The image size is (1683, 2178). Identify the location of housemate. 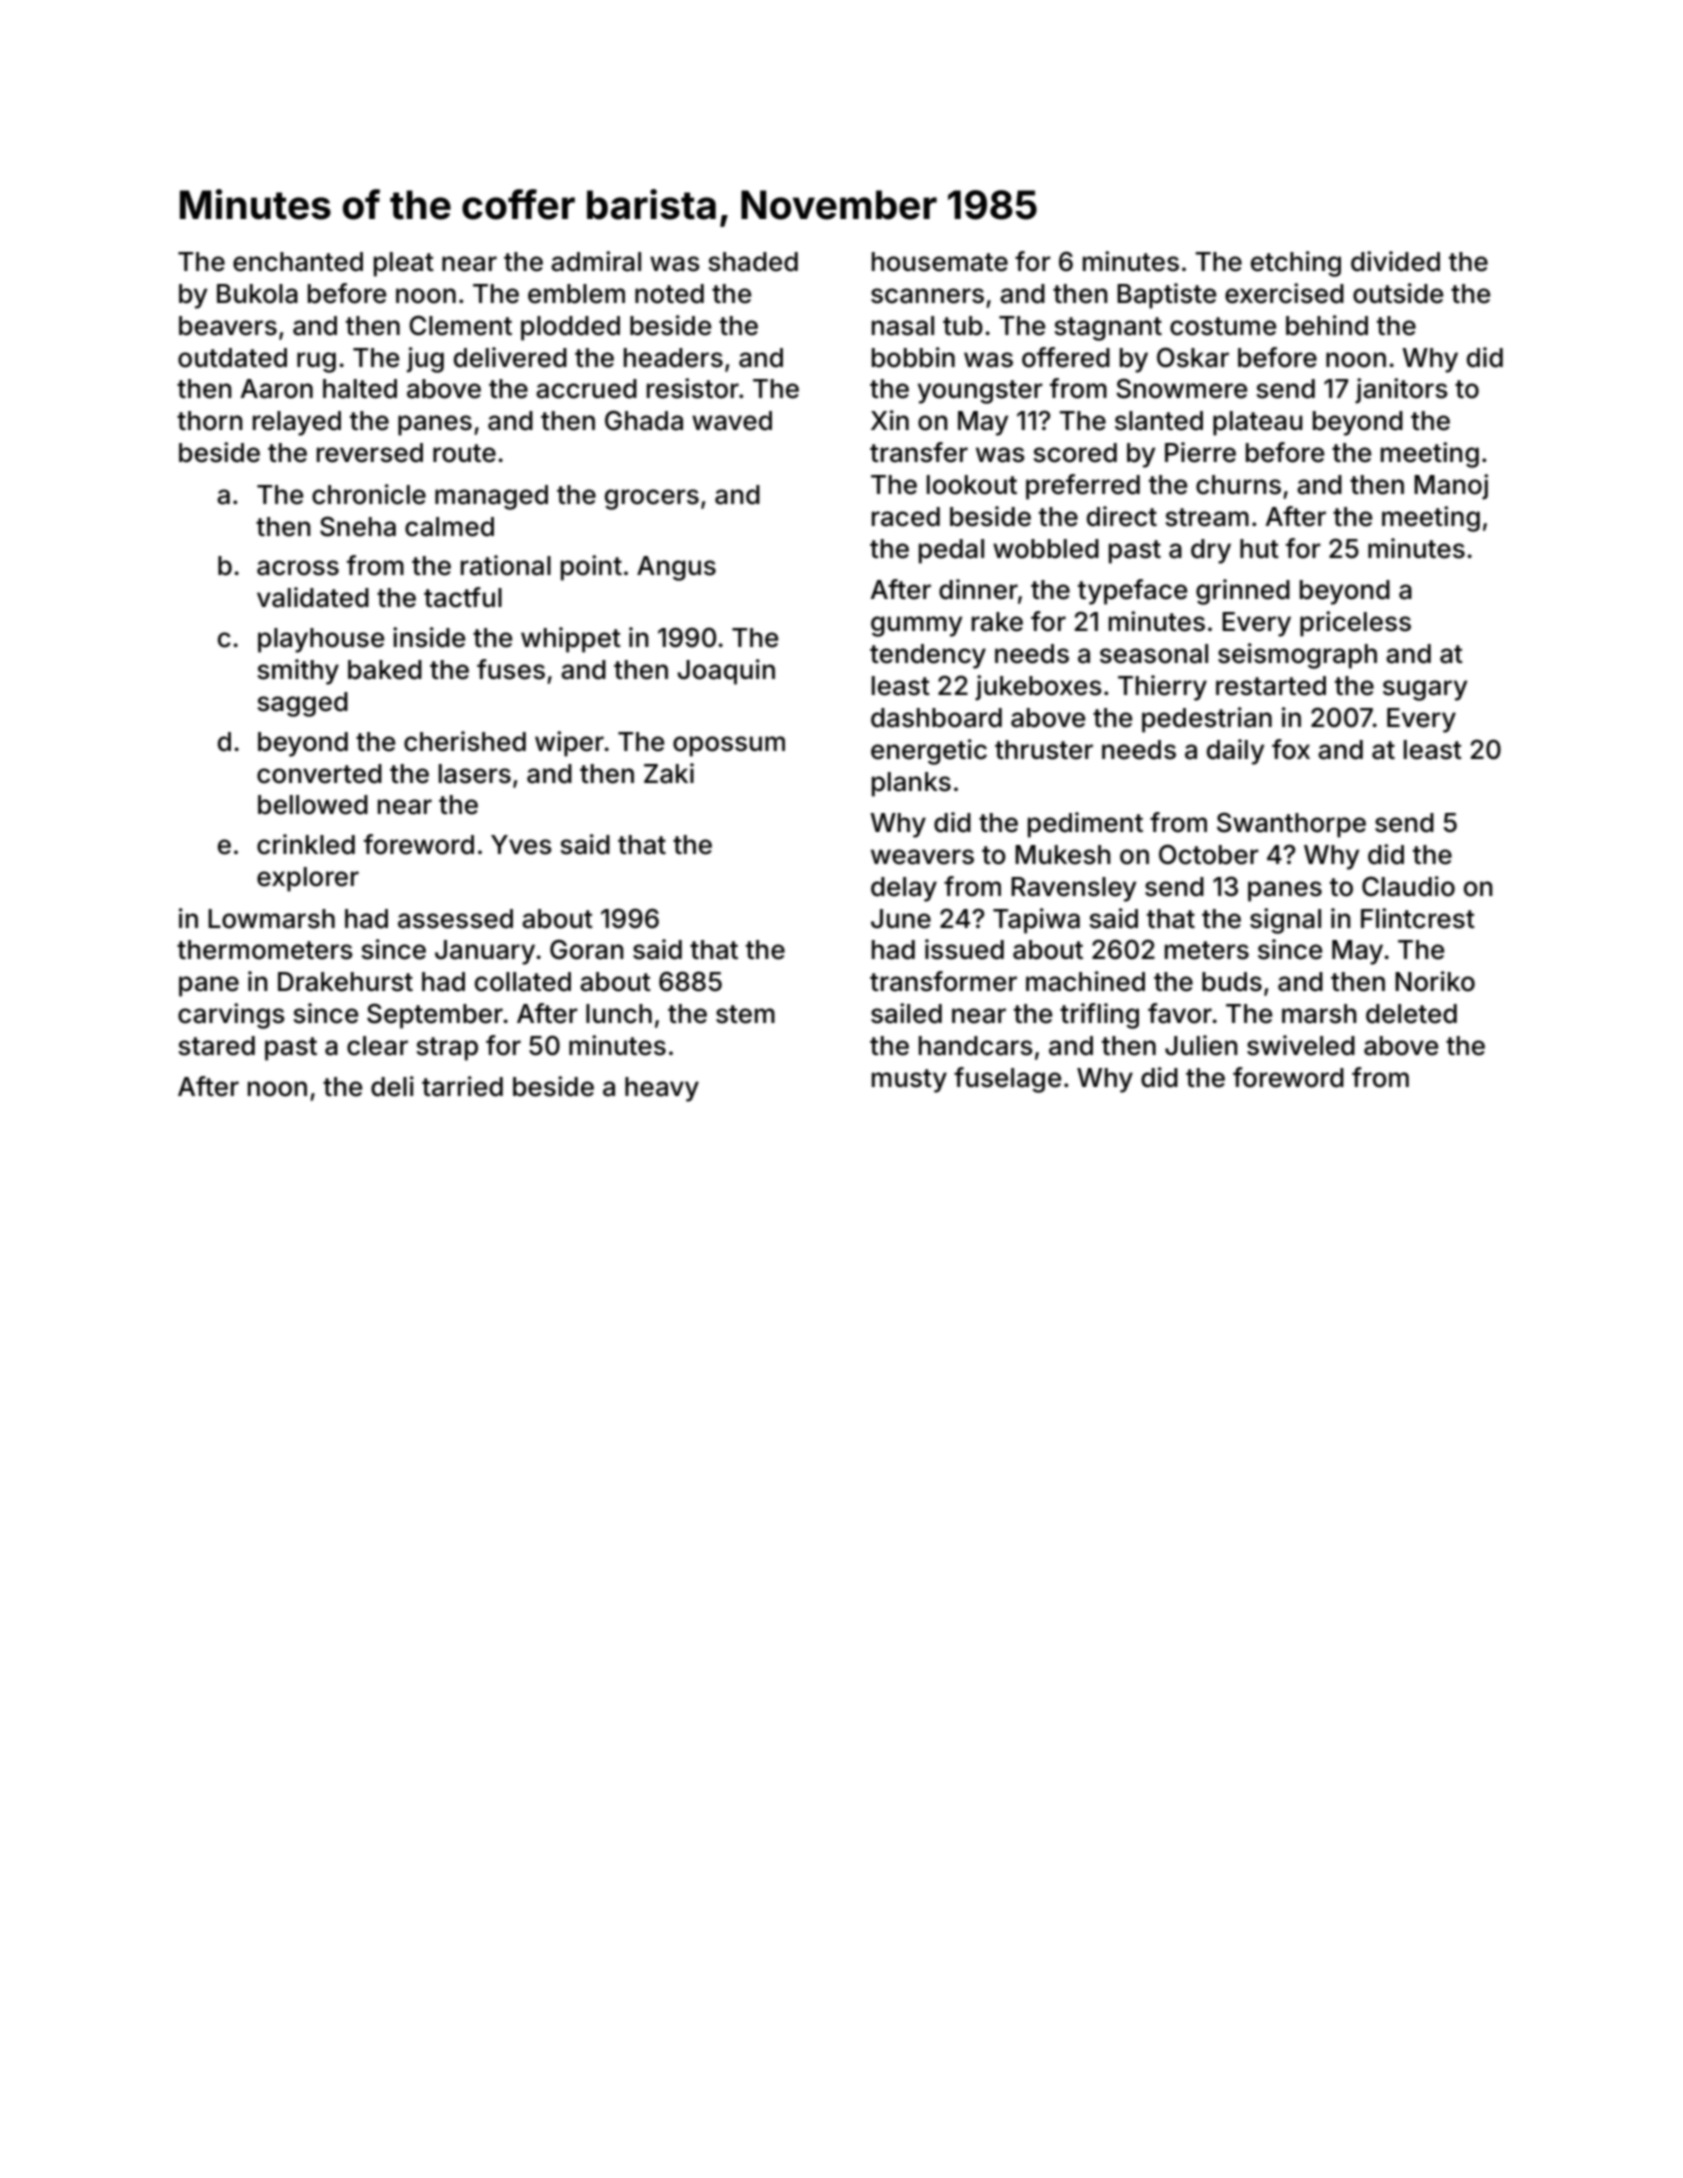
(940, 262).
